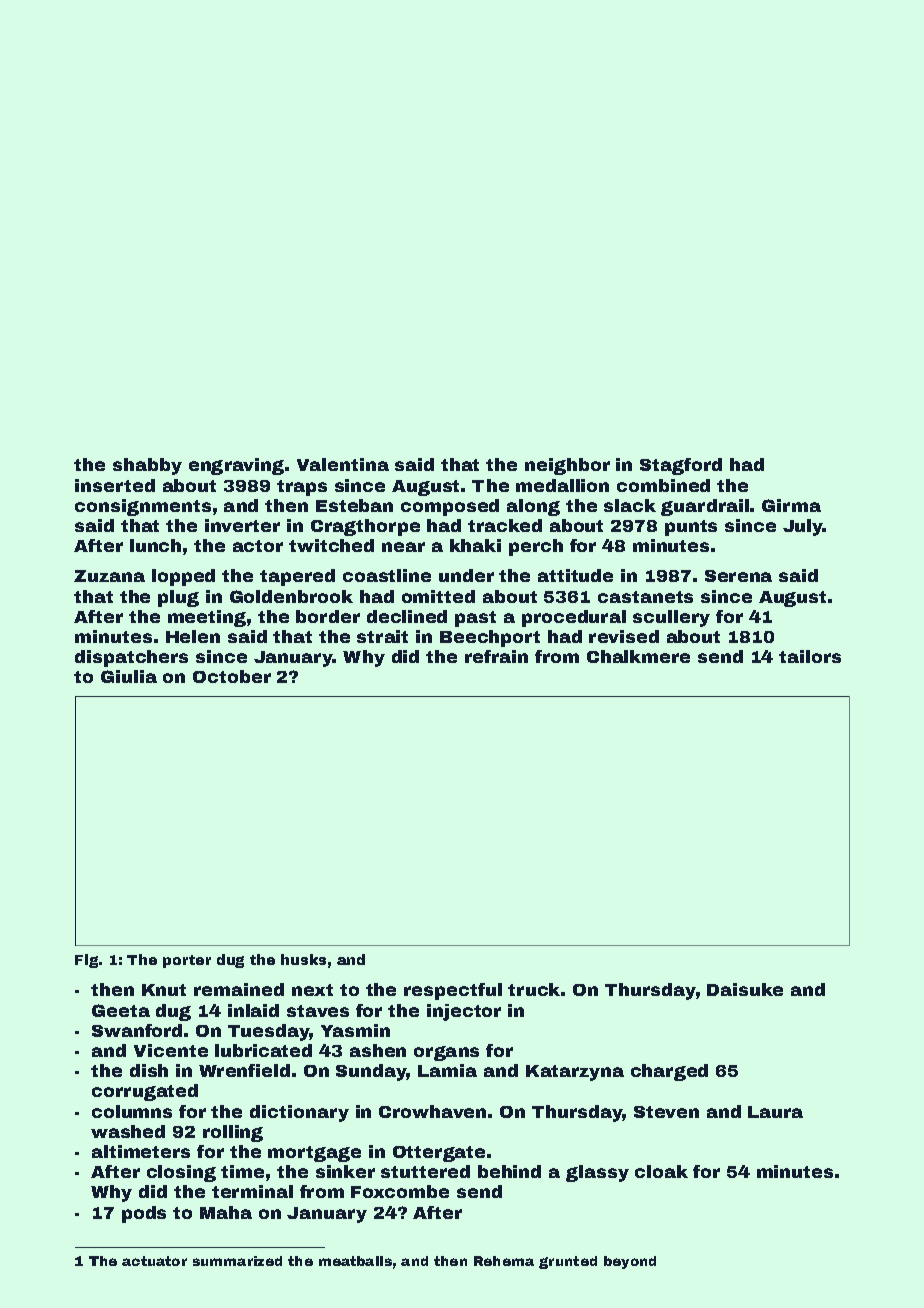 Image resolution: width=924 pixels, height=1308 pixels. I want to click on Fig, so click(86, 961).
